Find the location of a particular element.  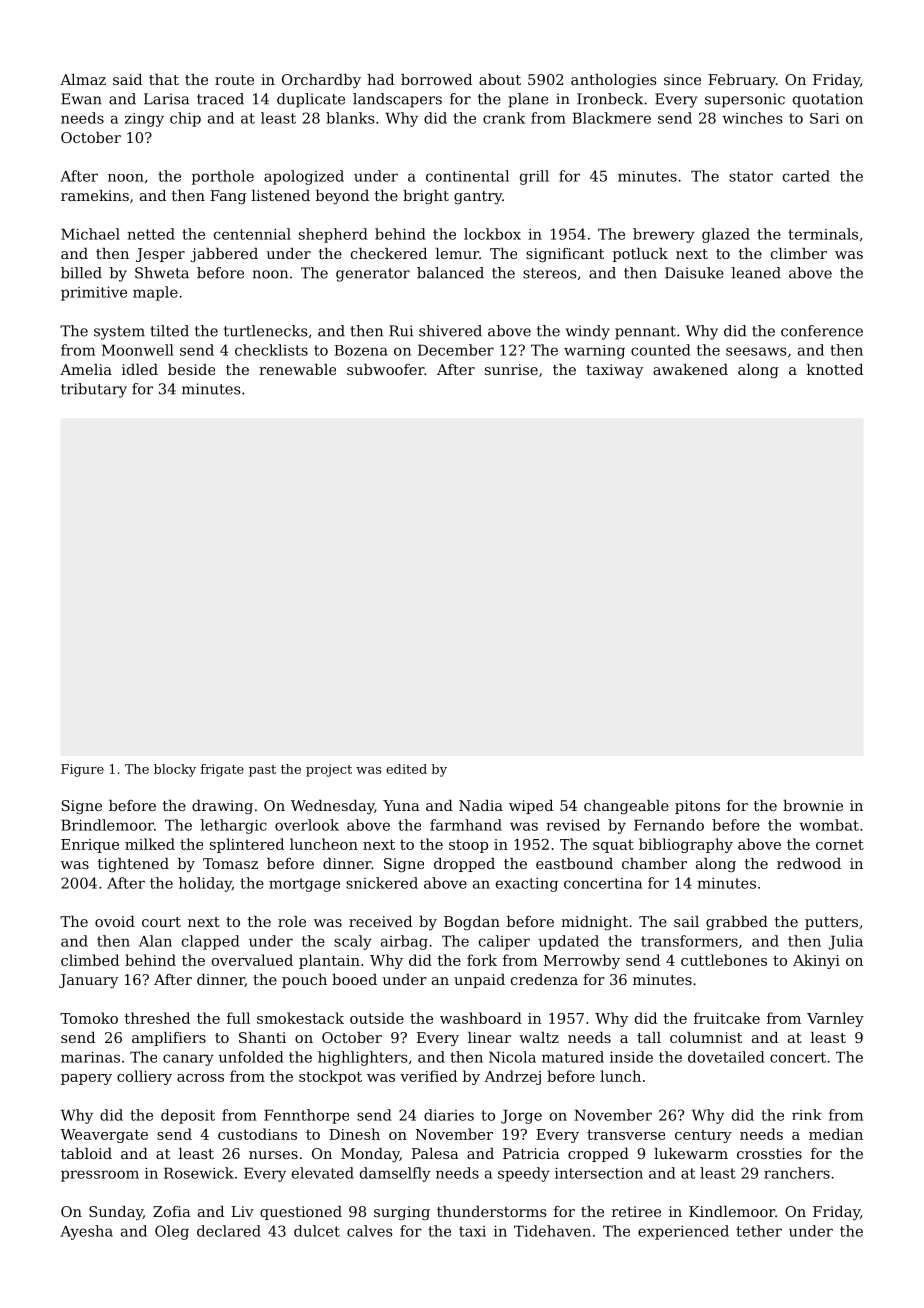

canary is located at coordinates (188, 1060).
